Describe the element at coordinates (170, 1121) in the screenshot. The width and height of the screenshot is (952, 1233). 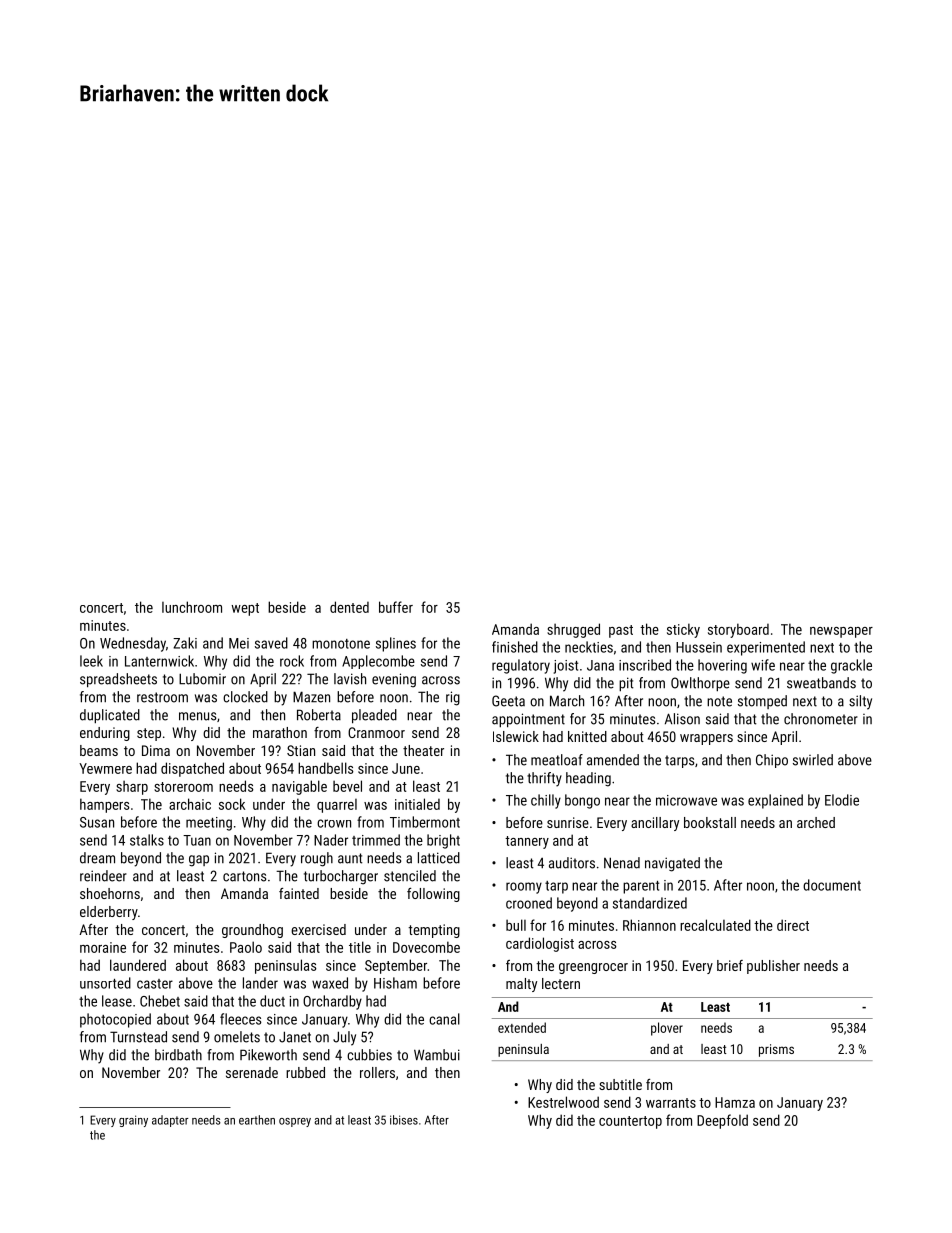
I see `adapter` at that location.
